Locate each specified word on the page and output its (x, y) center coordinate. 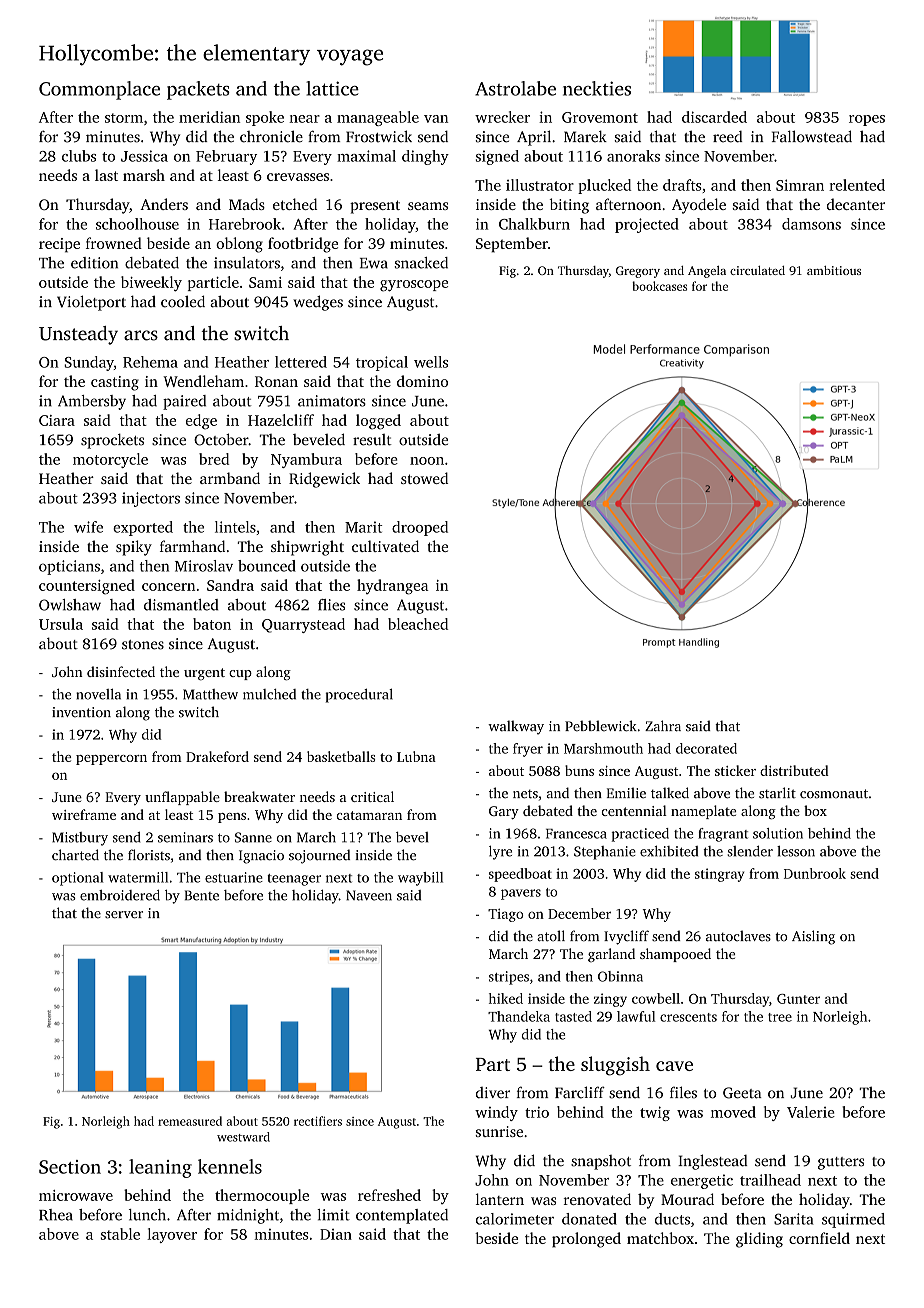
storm (124, 118)
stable (120, 1234)
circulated (757, 270)
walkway (516, 727)
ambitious (834, 270)
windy (496, 1113)
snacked (421, 263)
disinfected (121, 671)
